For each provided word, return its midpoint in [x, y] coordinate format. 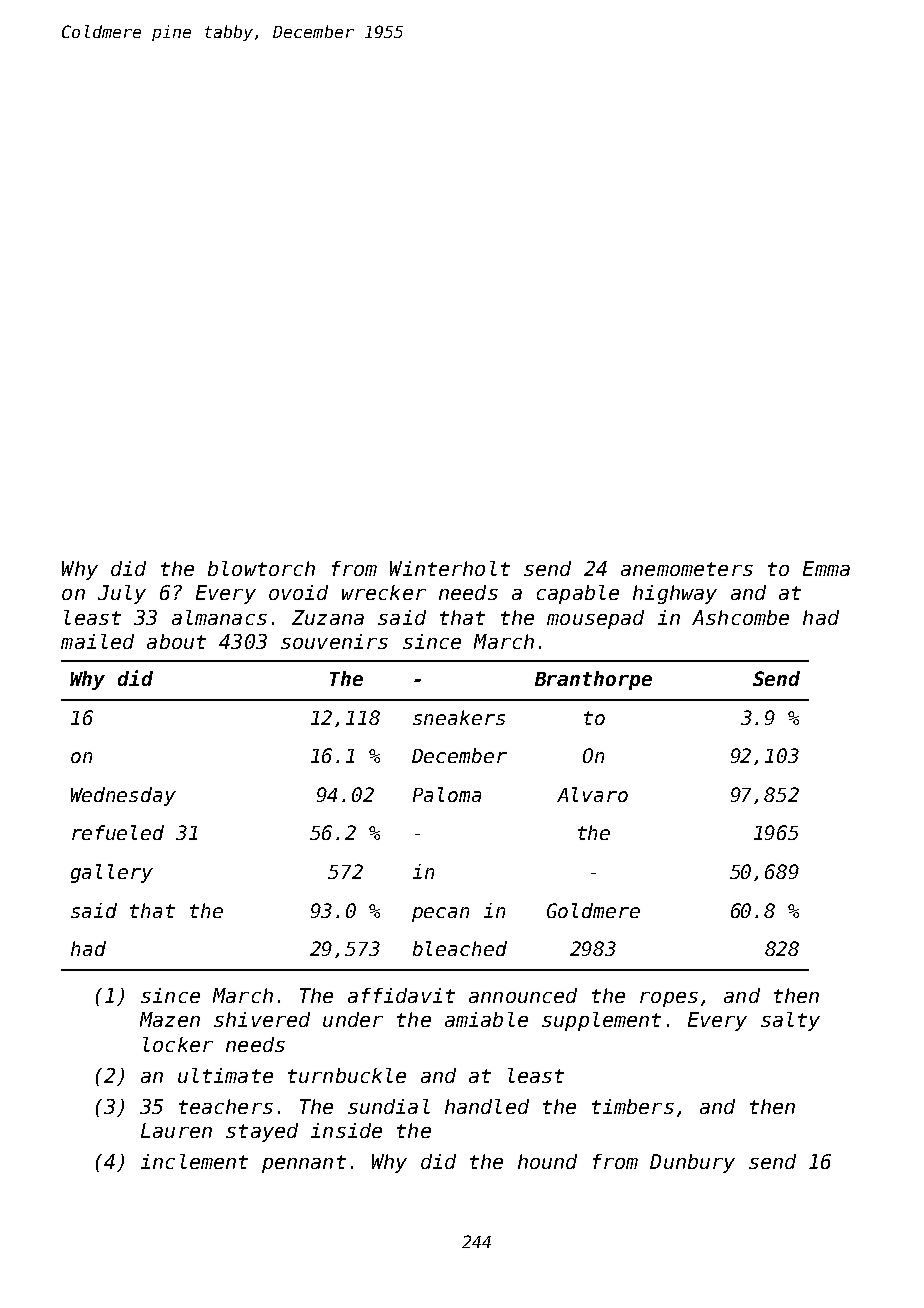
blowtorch [261, 568]
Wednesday [123, 796]
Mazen [170, 1019]
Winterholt [450, 568]
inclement [194, 1161]
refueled [118, 832]
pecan [440, 914]
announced [523, 995]
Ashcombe [740, 617]
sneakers [459, 717]
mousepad [595, 619]
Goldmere [593, 910]
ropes [669, 999]
